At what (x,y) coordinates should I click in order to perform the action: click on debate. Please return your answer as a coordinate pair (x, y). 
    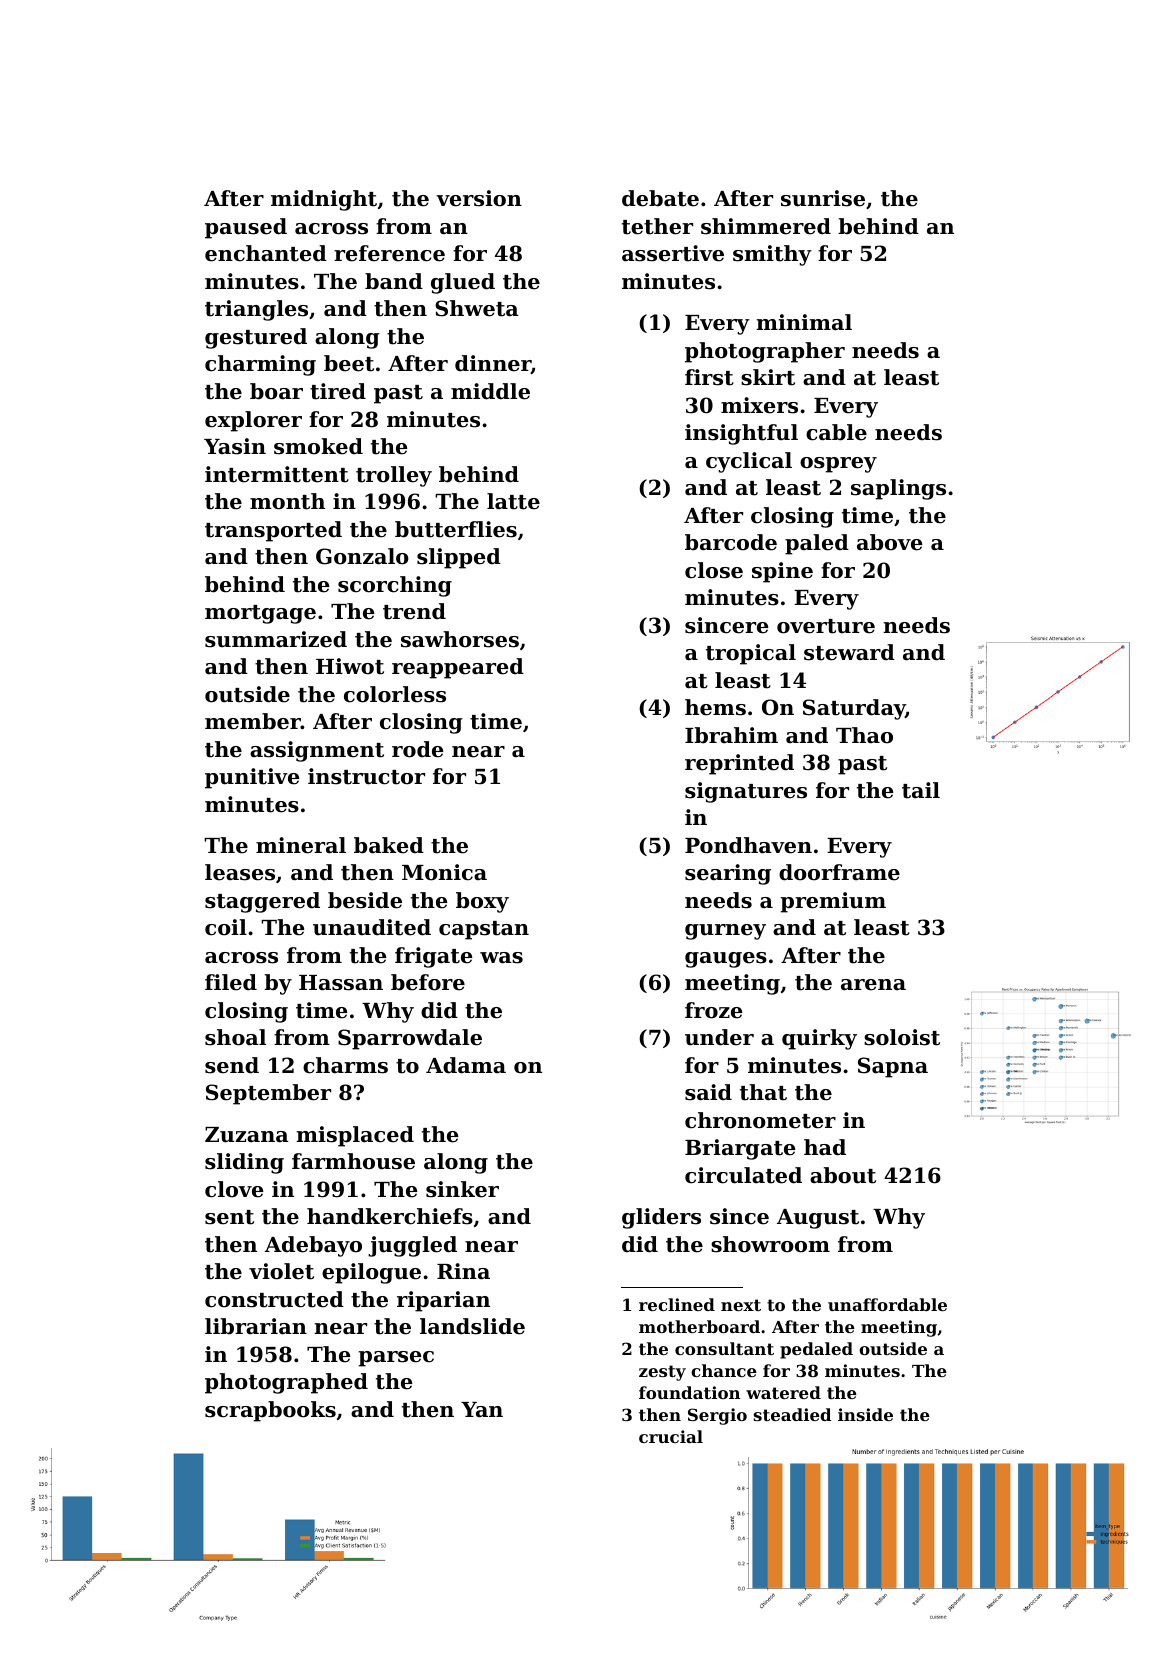
    Looking at the image, I should click on (660, 198).
